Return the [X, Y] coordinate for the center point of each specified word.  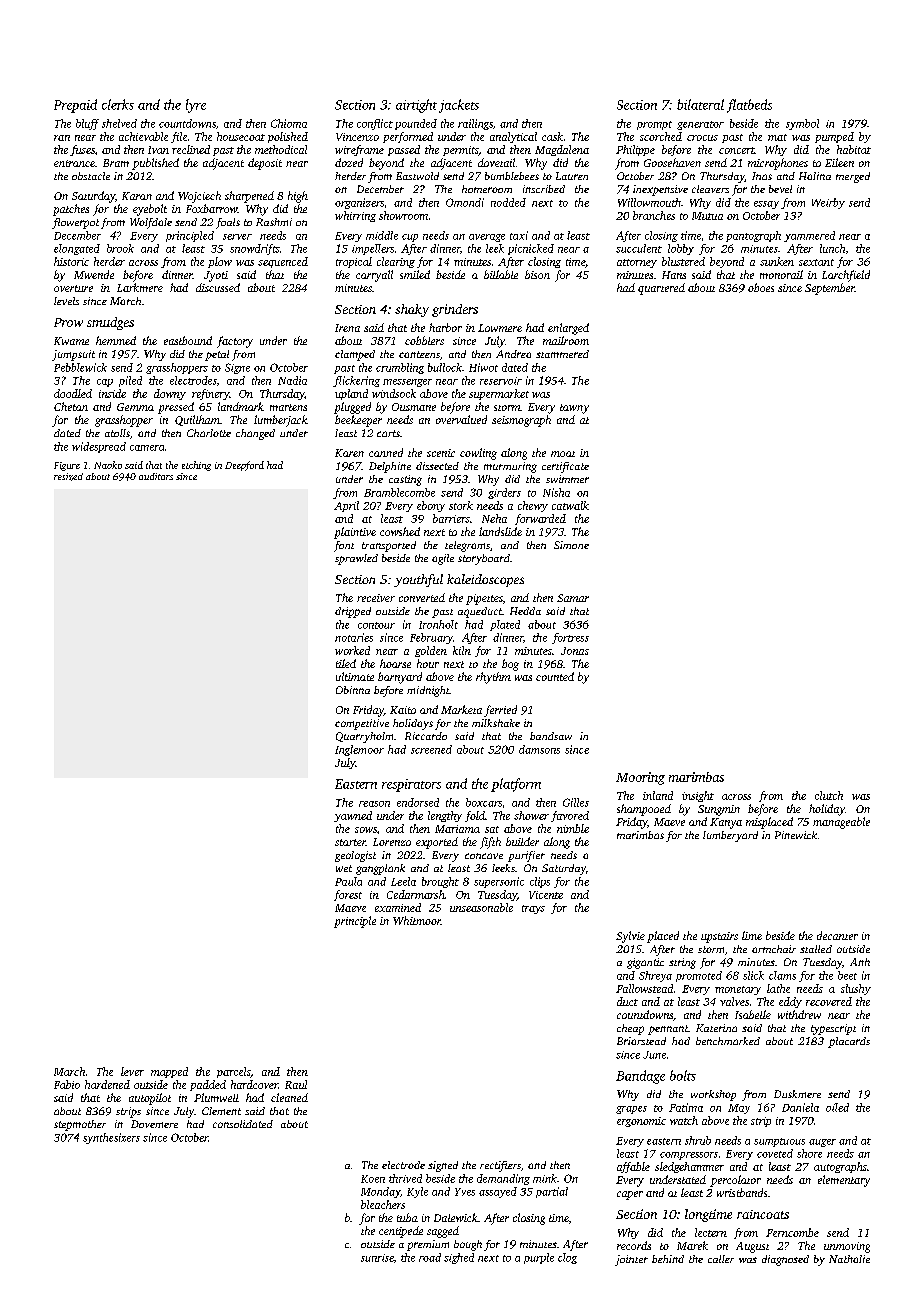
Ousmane [414, 407]
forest [348, 895]
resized [68, 477]
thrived [405, 1178]
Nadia [292, 380]
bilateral [700, 104]
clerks [118, 104]
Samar [573, 598]
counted [555, 676]
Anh [860, 962]
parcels [234, 1072]
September [830, 289]
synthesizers [111, 1138]
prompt [654, 125]
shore [809, 1153]
